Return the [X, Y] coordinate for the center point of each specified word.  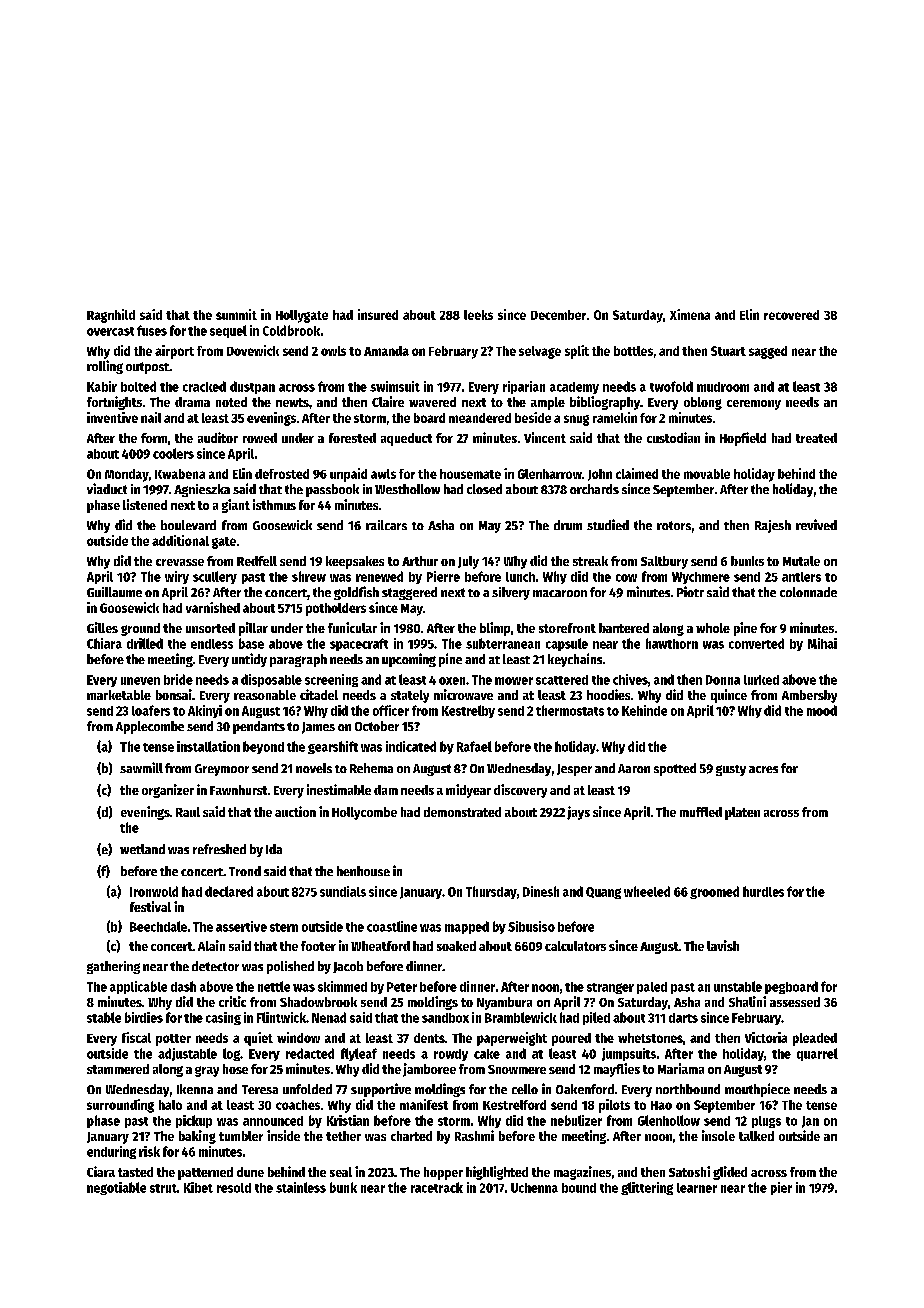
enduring [111, 1152]
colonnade [808, 592]
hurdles [763, 891]
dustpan [252, 387]
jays [578, 813]
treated [816, 438]
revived [816, 524]
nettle [274, 986]
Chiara [104, 643]
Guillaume [114, 592]
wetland [142, 849]
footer [318, 946]
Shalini [747, 1001]
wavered [432, 402]
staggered [409, 593]
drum [568, 525]
